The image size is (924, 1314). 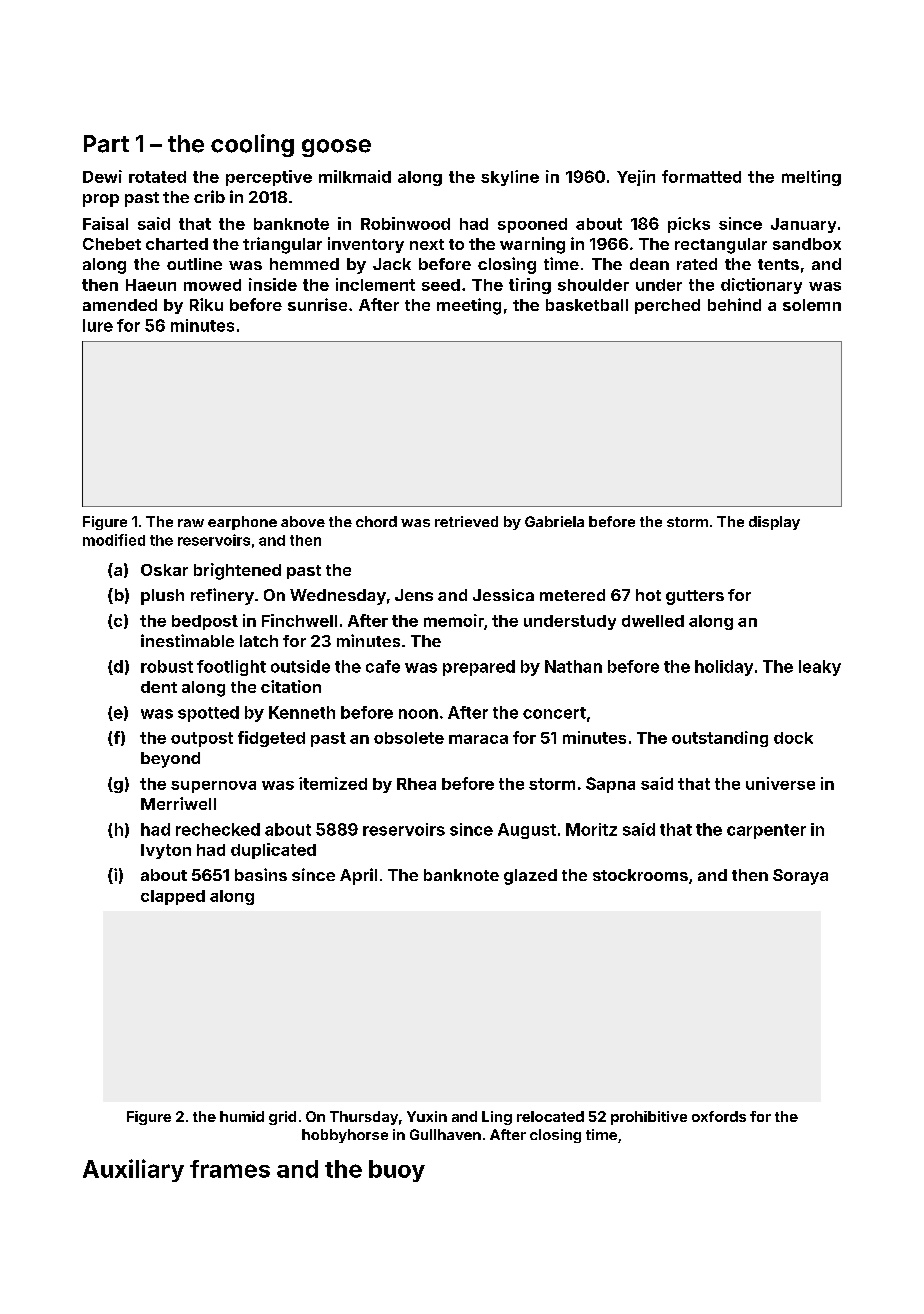 What do you see at coordinates (701, 176) in the document?
I see `formatted` at bounding box center [701, 176].
